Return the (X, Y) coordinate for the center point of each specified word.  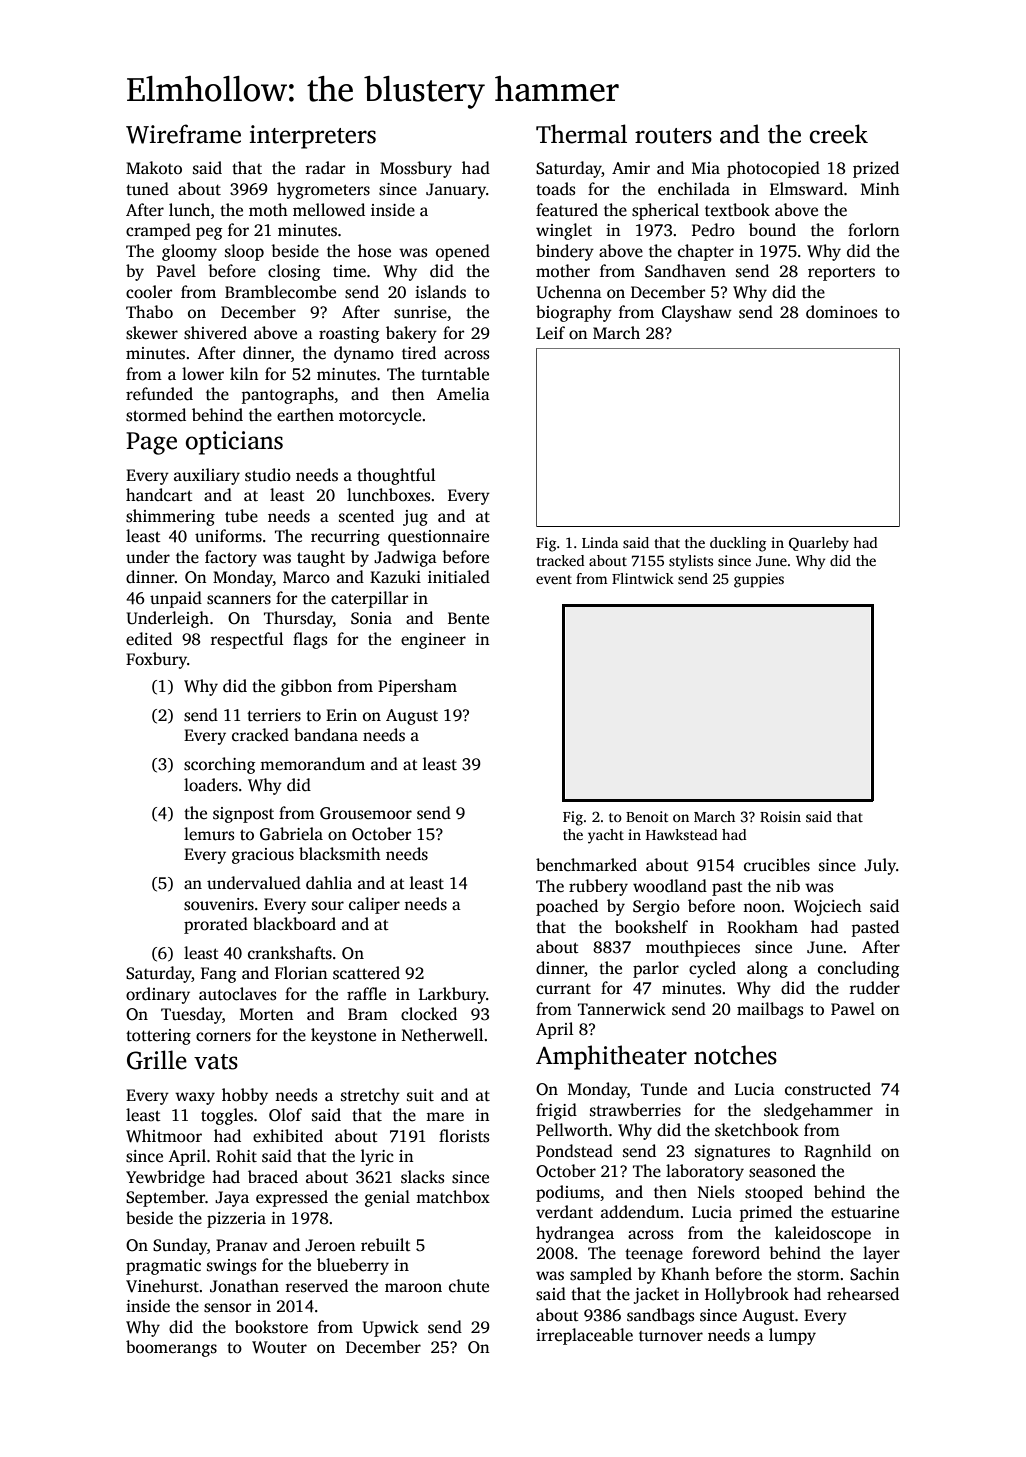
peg (209, 233)
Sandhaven (685, 271)
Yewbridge (165, 1178)
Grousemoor (366, 813)
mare (445, 1117)
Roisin (780, 816)
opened (463, 252)
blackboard (294, 924)
